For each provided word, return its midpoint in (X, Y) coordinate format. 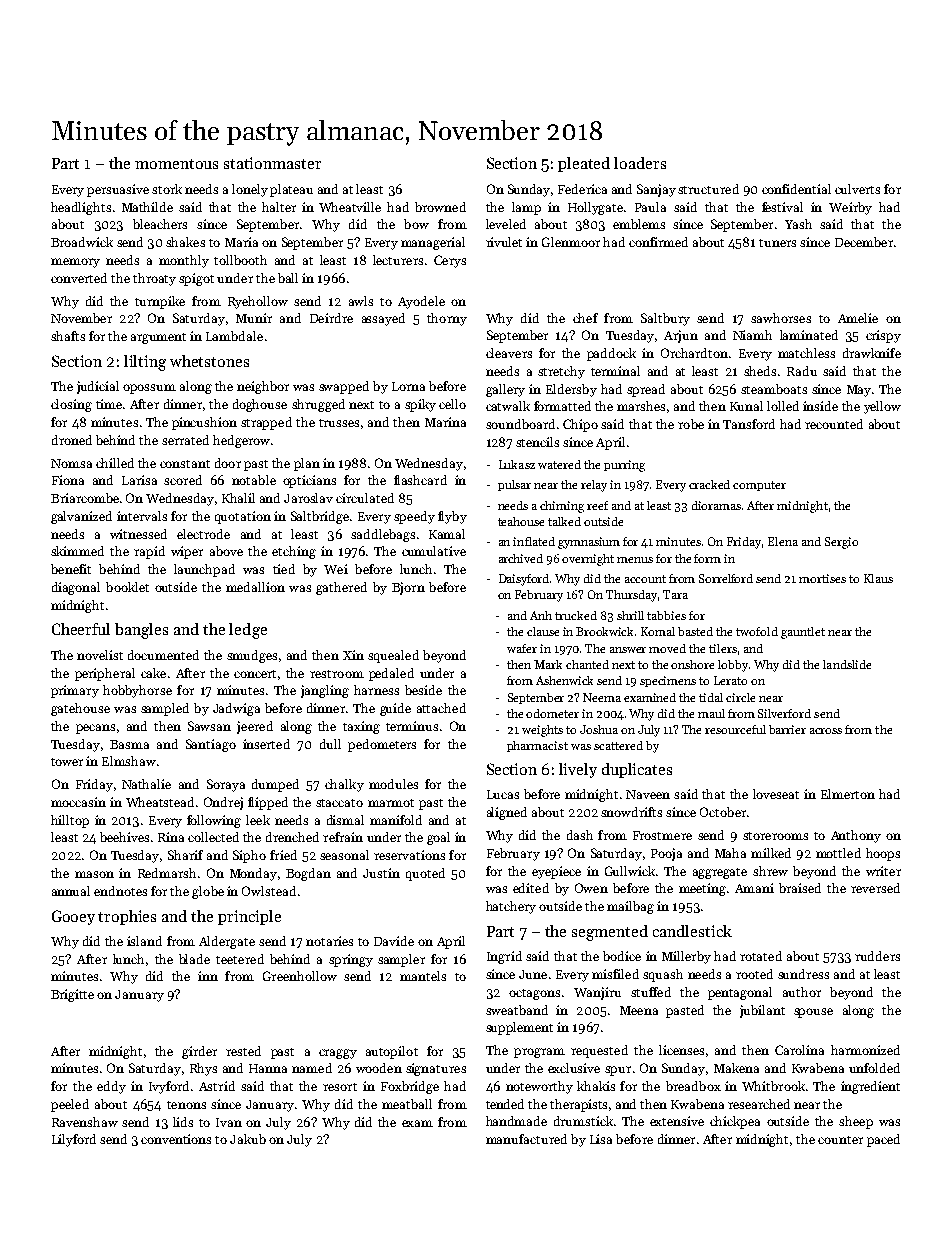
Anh (541, 615)
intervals (142, 516)
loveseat (776, 794)
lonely (250, 190)
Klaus (878, 578)
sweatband (517, 1010)
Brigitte (72, 995)
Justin (381, 873)
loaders (640, 163)
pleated (584, 164)
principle (249, 917)
